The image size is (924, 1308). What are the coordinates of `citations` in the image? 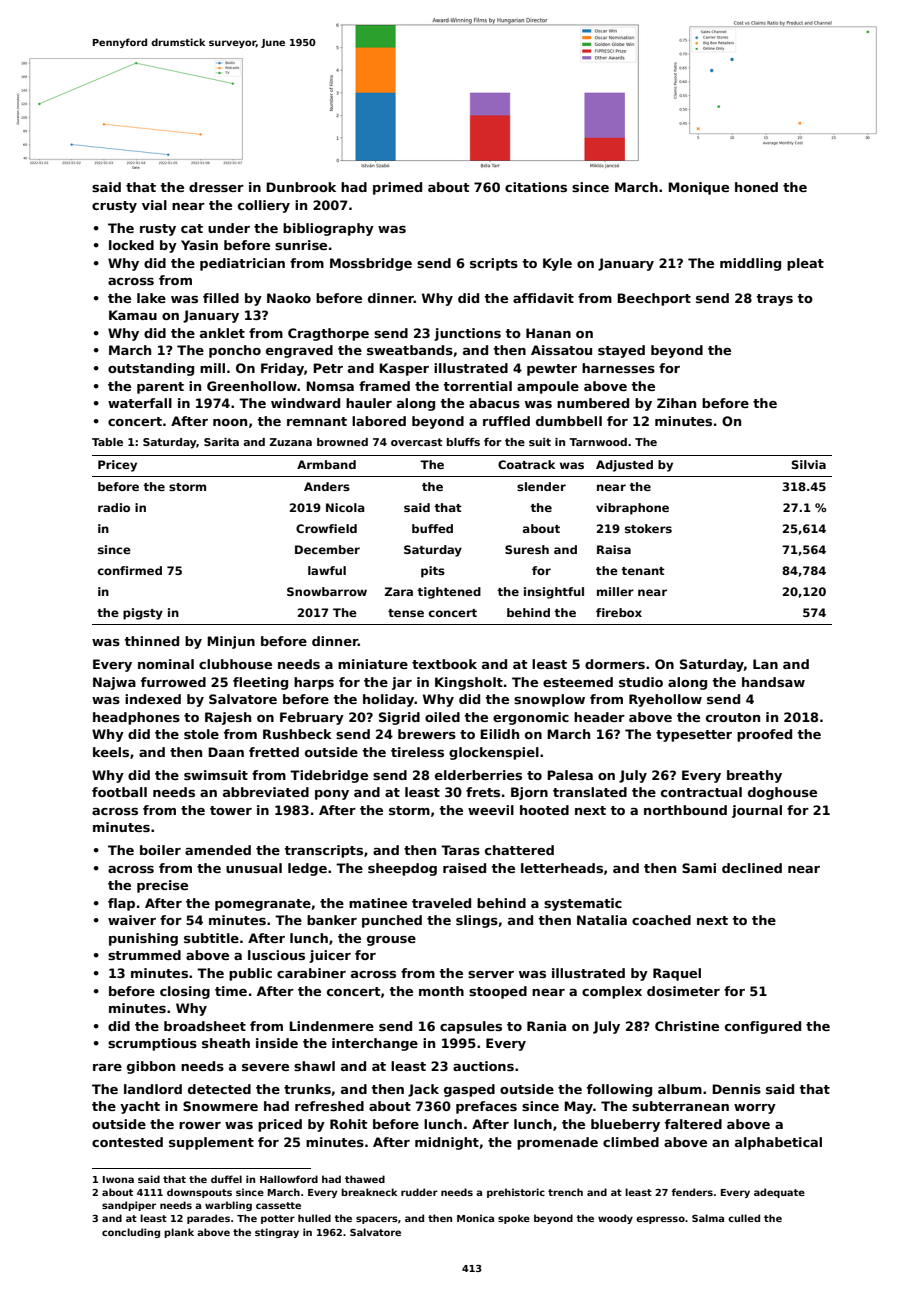 It's located at (536, 187).
